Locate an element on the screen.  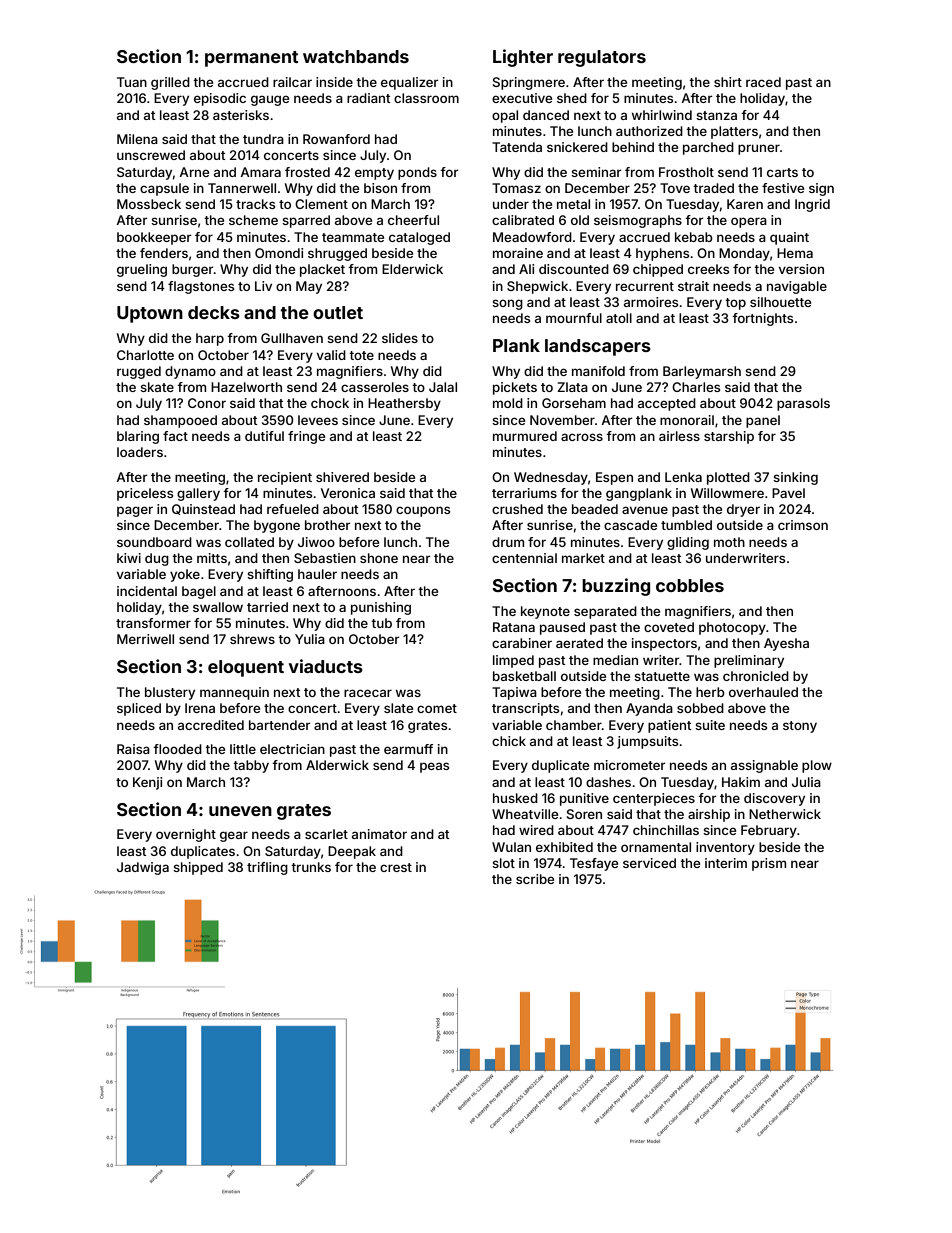
drum is located at coordinates (508, 542).
